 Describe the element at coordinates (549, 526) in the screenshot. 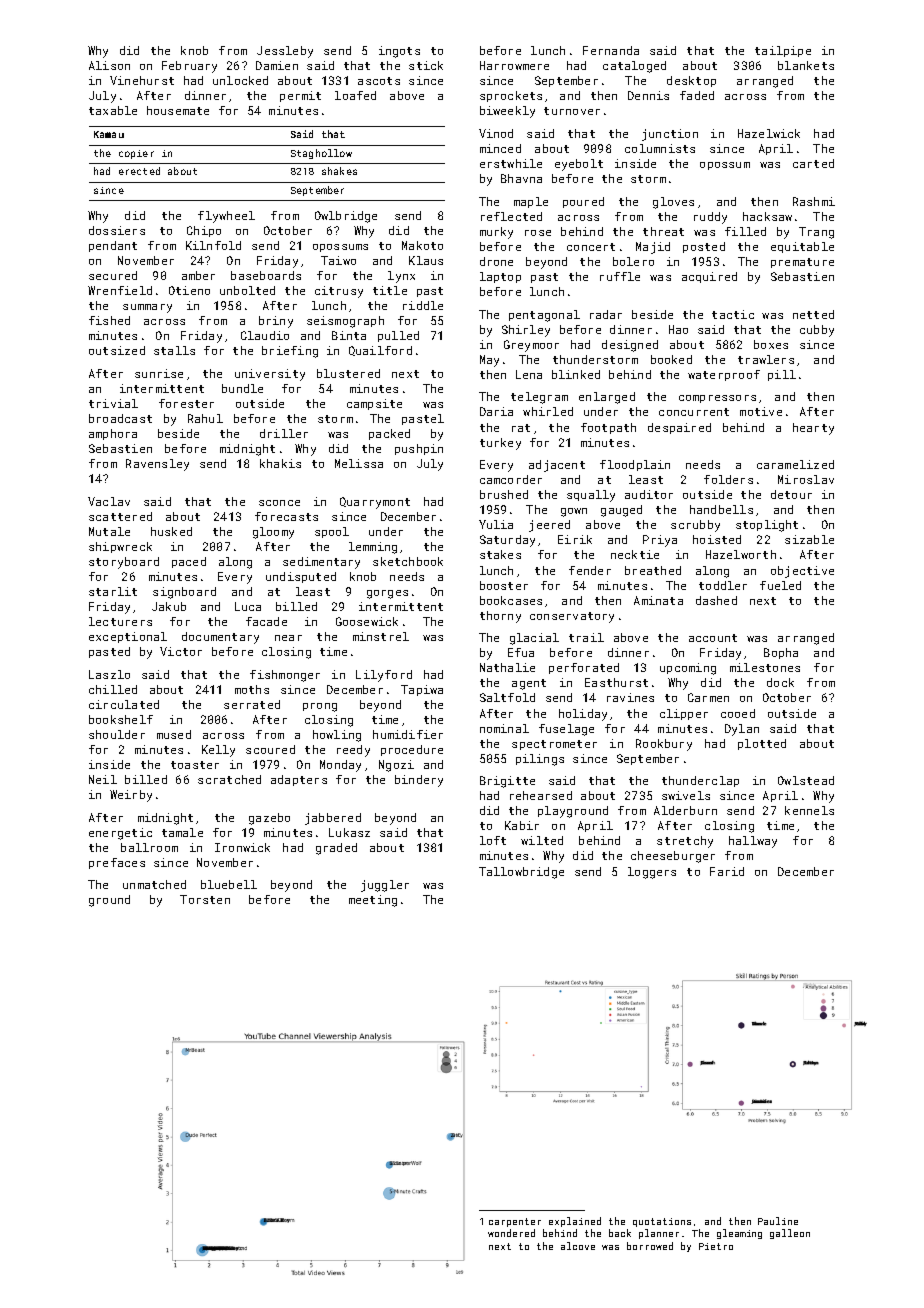

I see `jeered` at that location.
